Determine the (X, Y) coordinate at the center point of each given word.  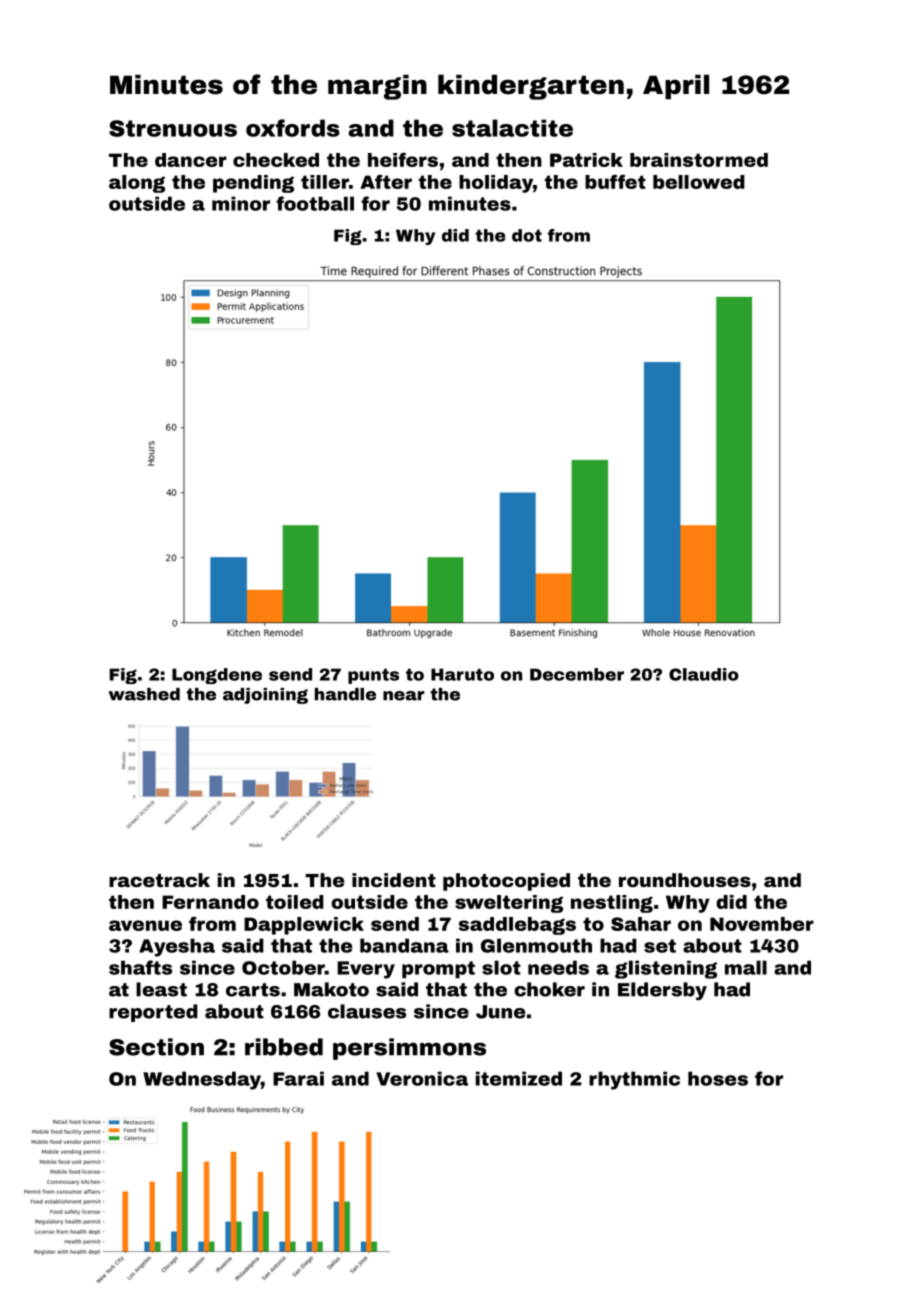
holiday (496, 184)
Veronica (422, 1078)
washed (144, 694)
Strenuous (173, 128)
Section (156, 1047)
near (404, 696)
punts (373, 676)
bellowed (699, 182)
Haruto (462, 674)
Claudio (704, 674)
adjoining (265, 696)
